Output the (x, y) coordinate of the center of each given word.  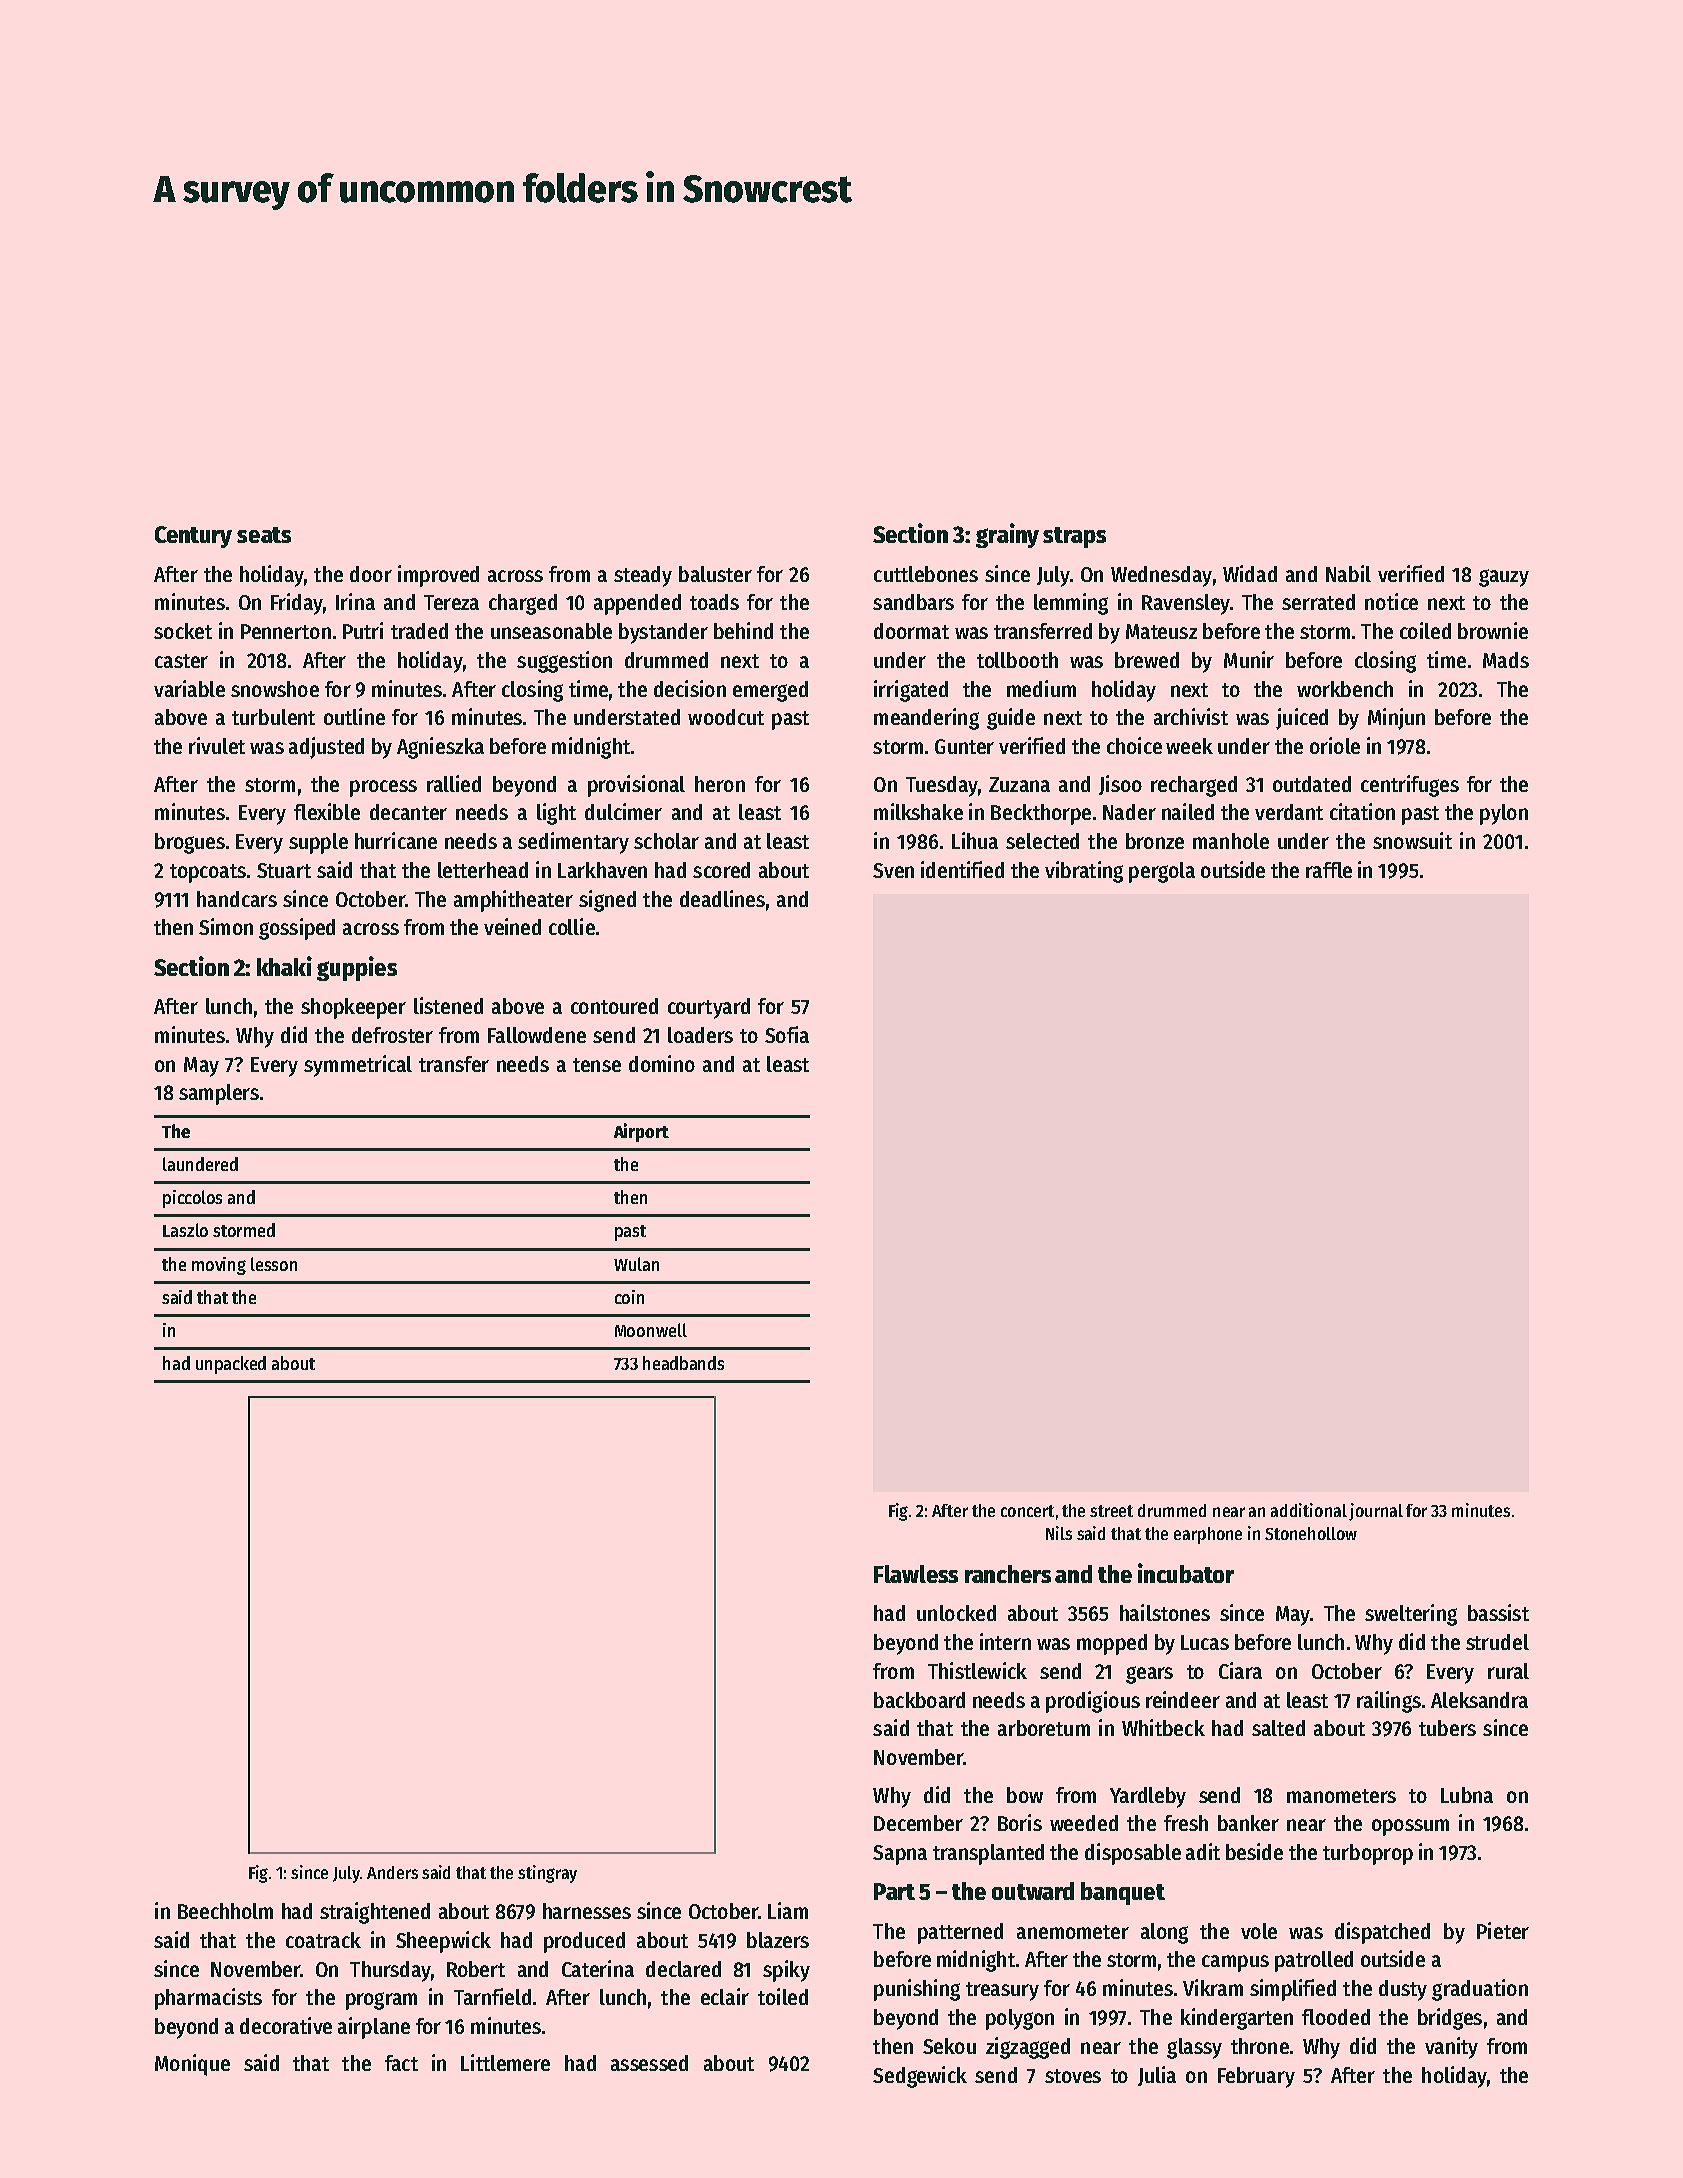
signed (607, 901)
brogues (190, 843)
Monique (192, 2065)
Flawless (916, 1574)
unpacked (231, 1365)
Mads (1506, 660)
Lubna (1467, 1795)
